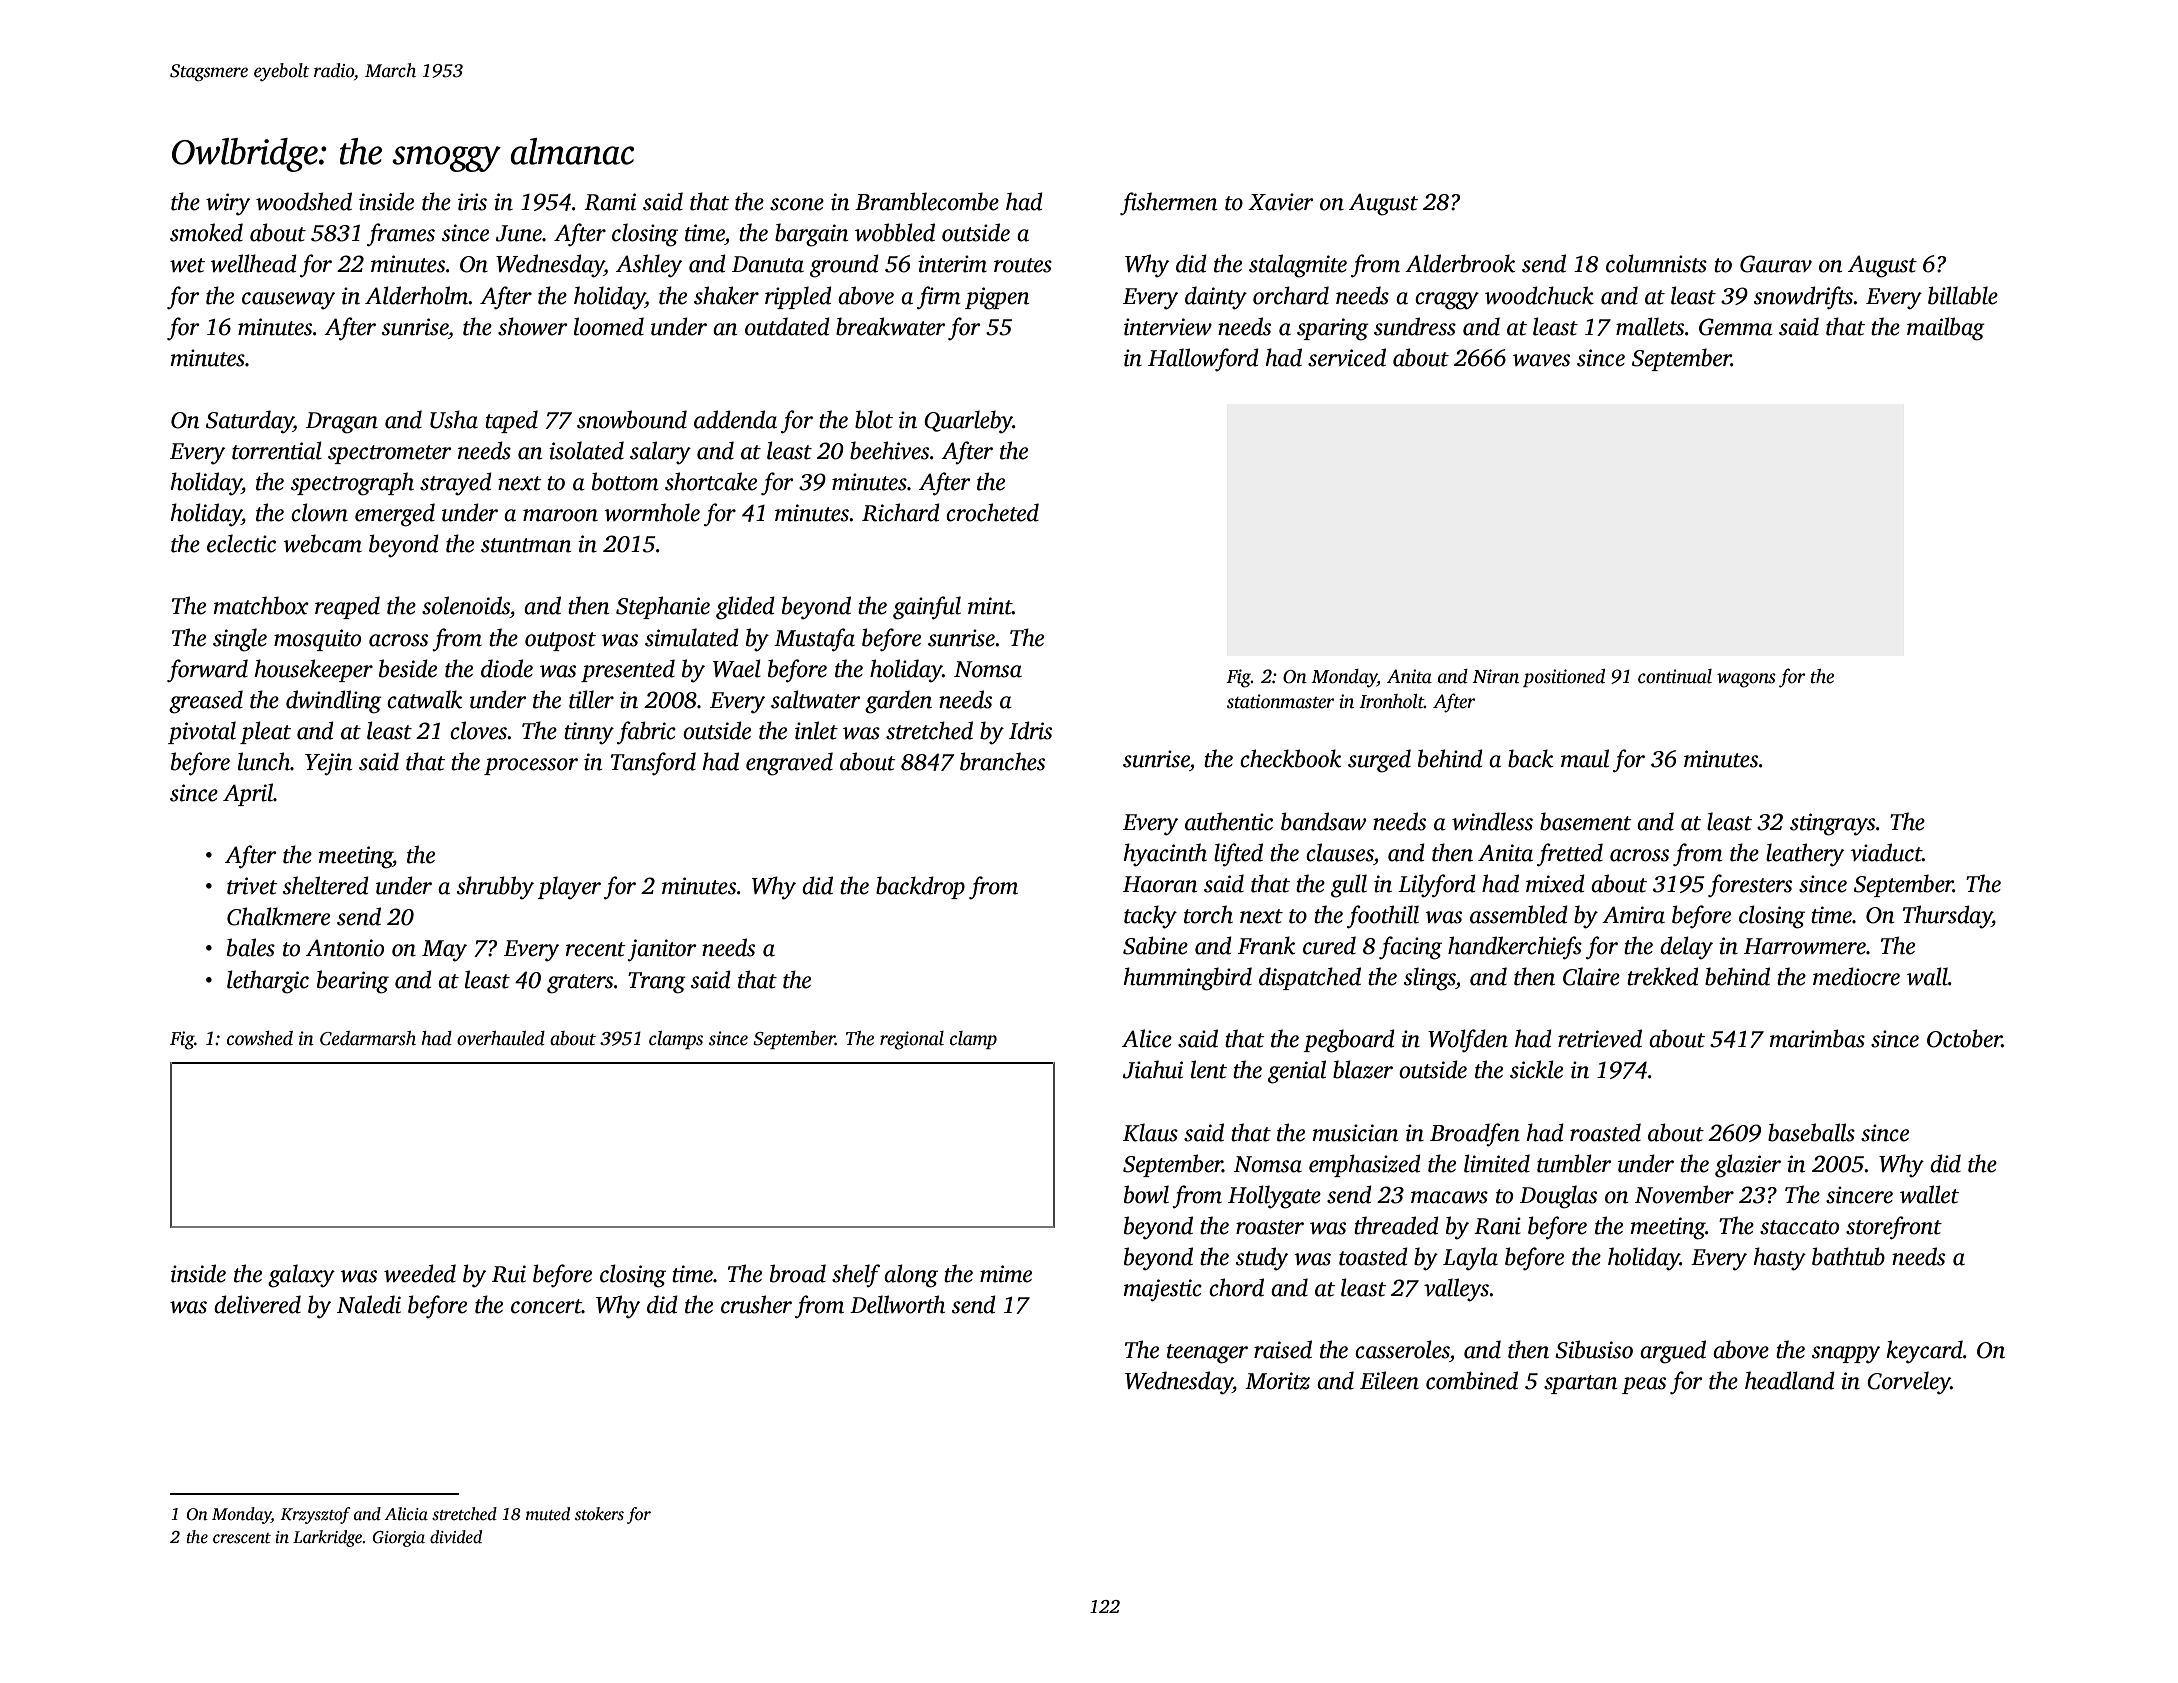  What do you see at coordinates (1297, 1072) in the screenshot?
I see `genial` at bounding box center [1297, 1072].
